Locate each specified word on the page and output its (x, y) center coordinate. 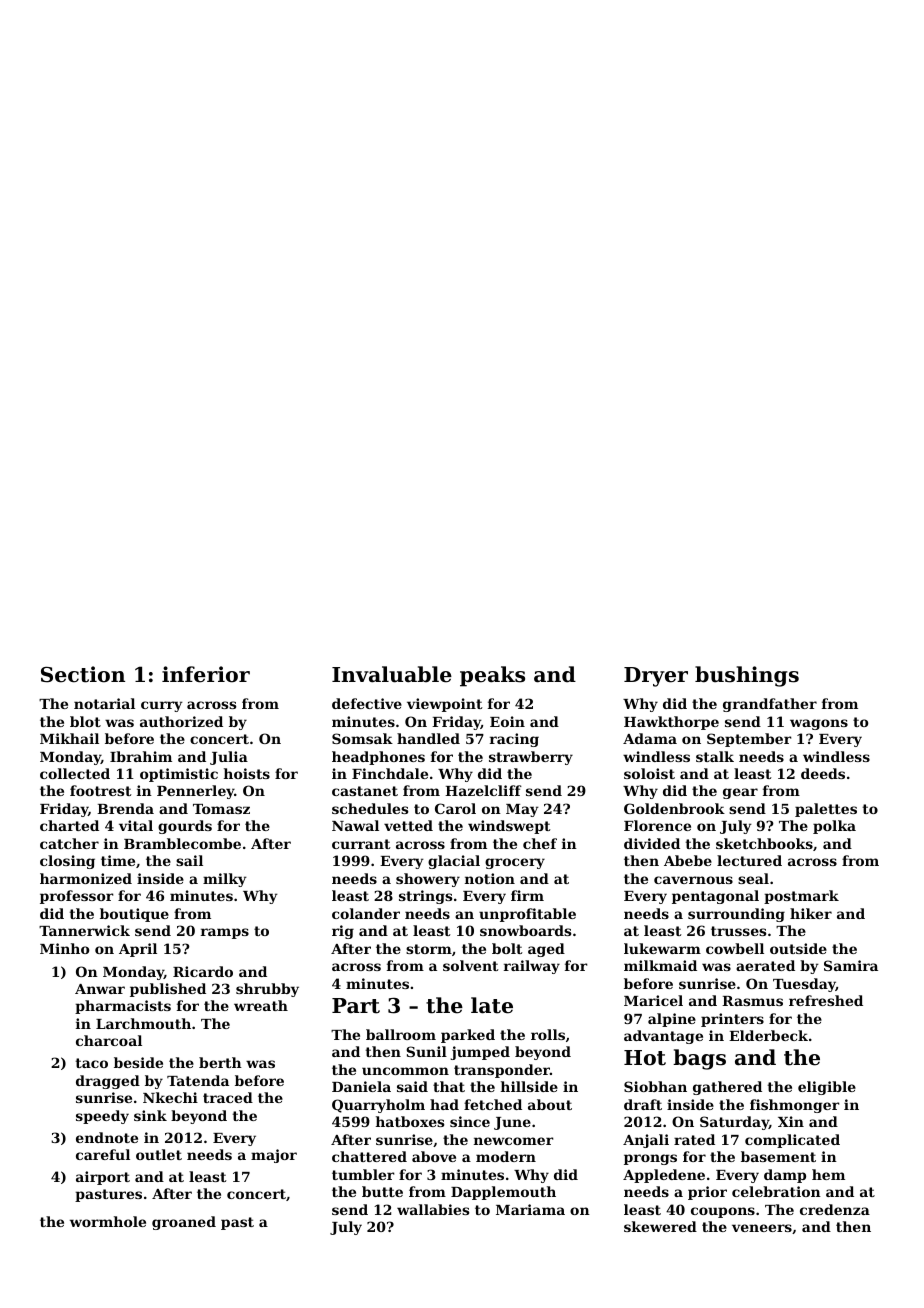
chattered (369, 1156)
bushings (747, 676)
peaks (492, 676)
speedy (102, 1117)
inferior (206, 674)
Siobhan (655, 1086)
